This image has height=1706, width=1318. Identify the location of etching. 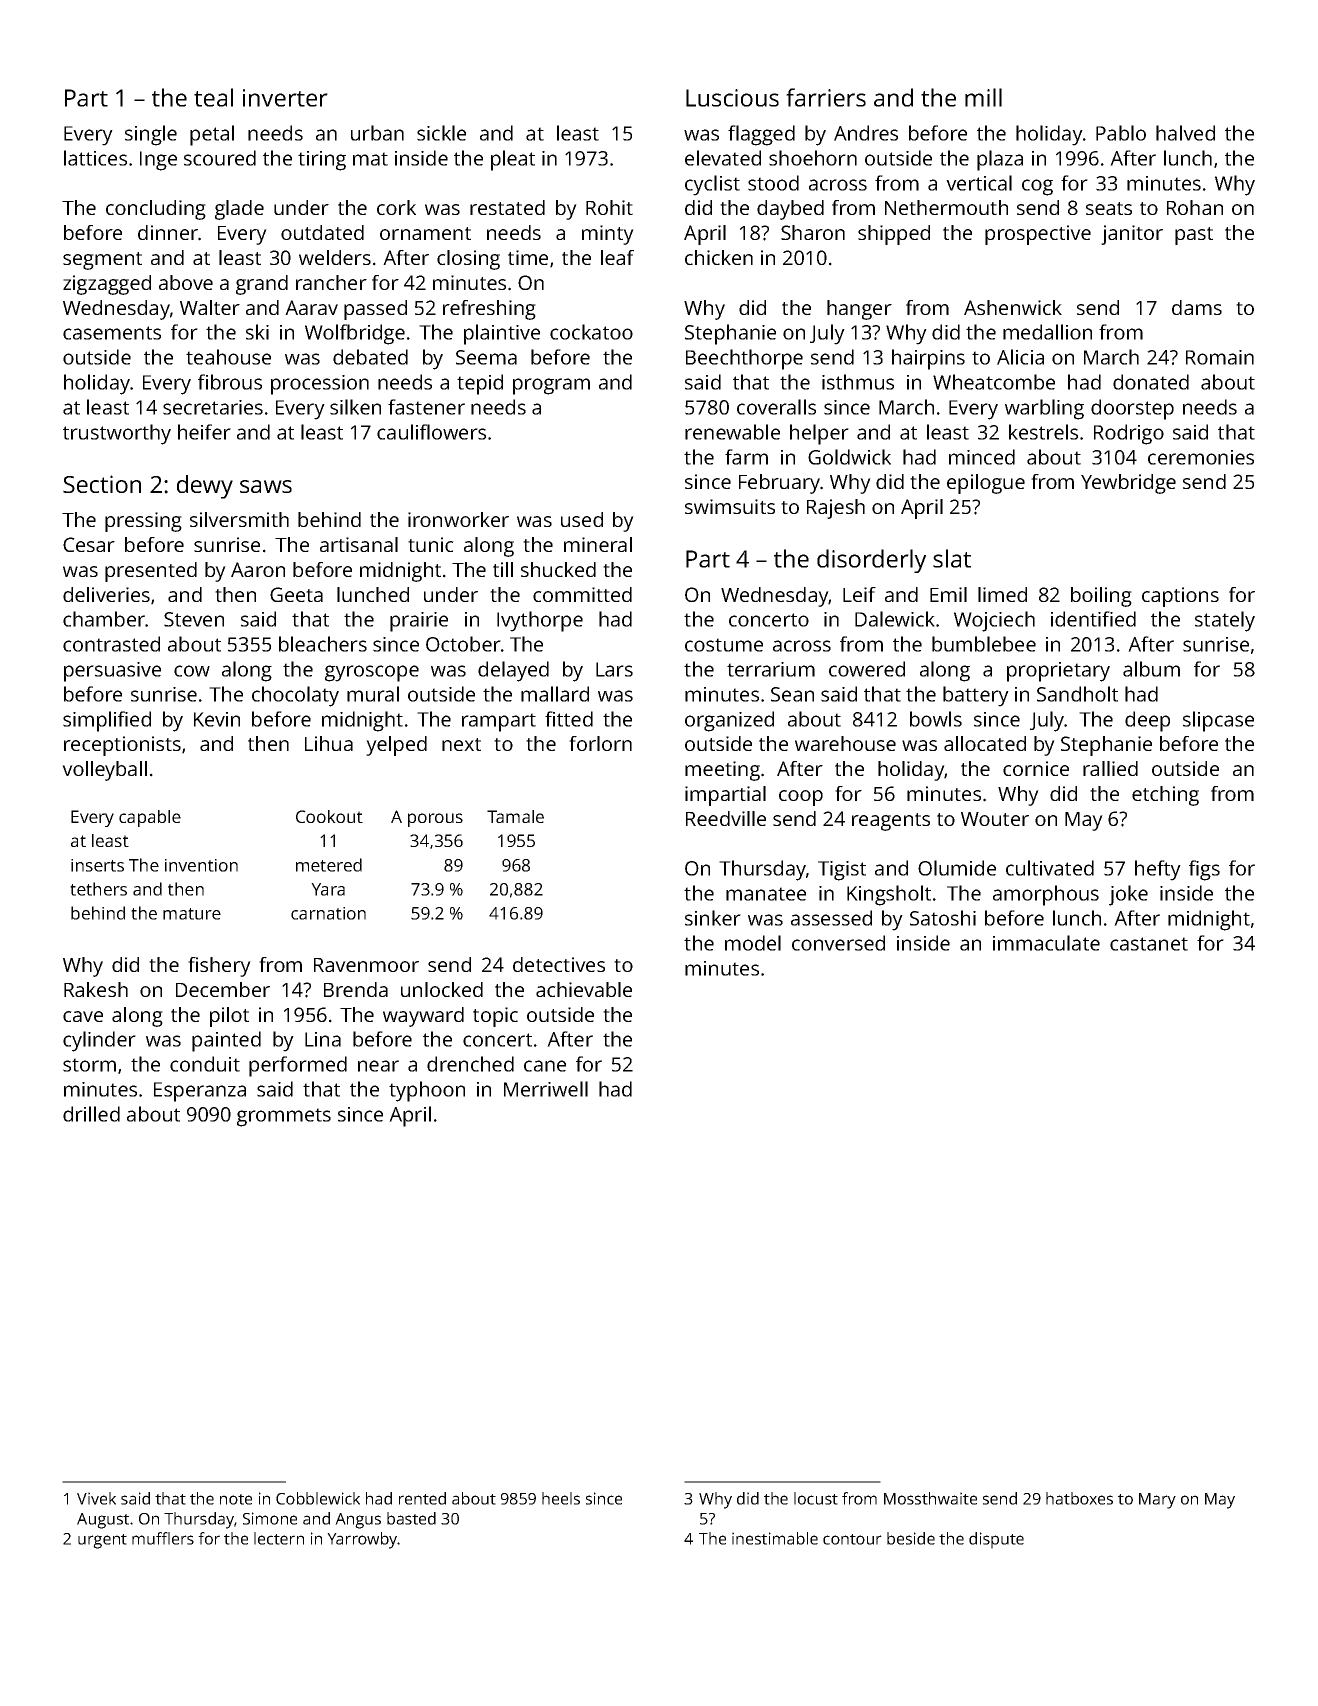
(1165, 796).
